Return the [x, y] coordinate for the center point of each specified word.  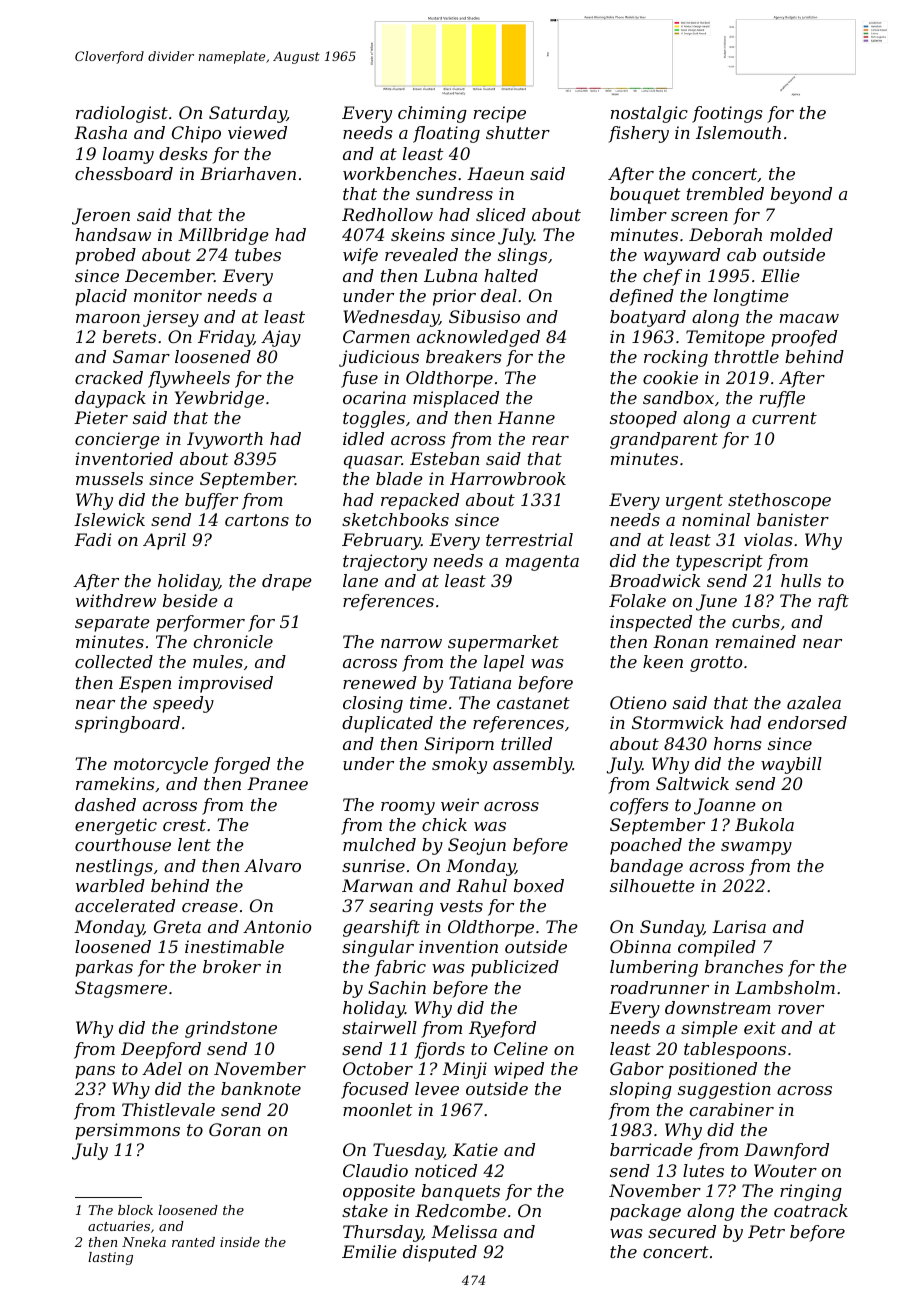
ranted [193, 1242]
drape [287, 582]
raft [833, 602]
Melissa [464, 1231]
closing [373, 704]
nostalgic [649, 114]
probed [105, 256]
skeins [418, 234]
